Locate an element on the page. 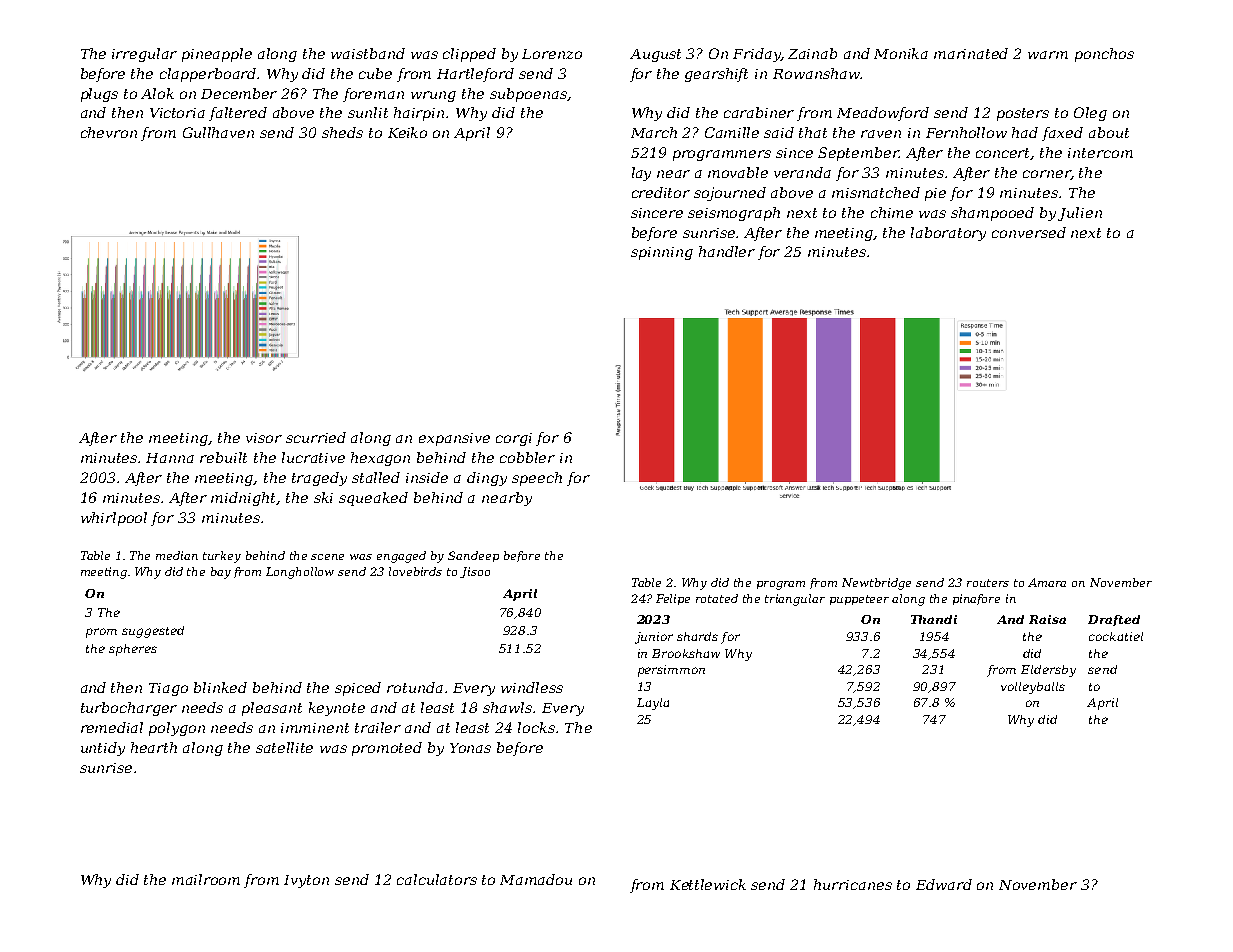 This image has width=1233, height=952. Newtbridge is located at coordinates (876, 584).
